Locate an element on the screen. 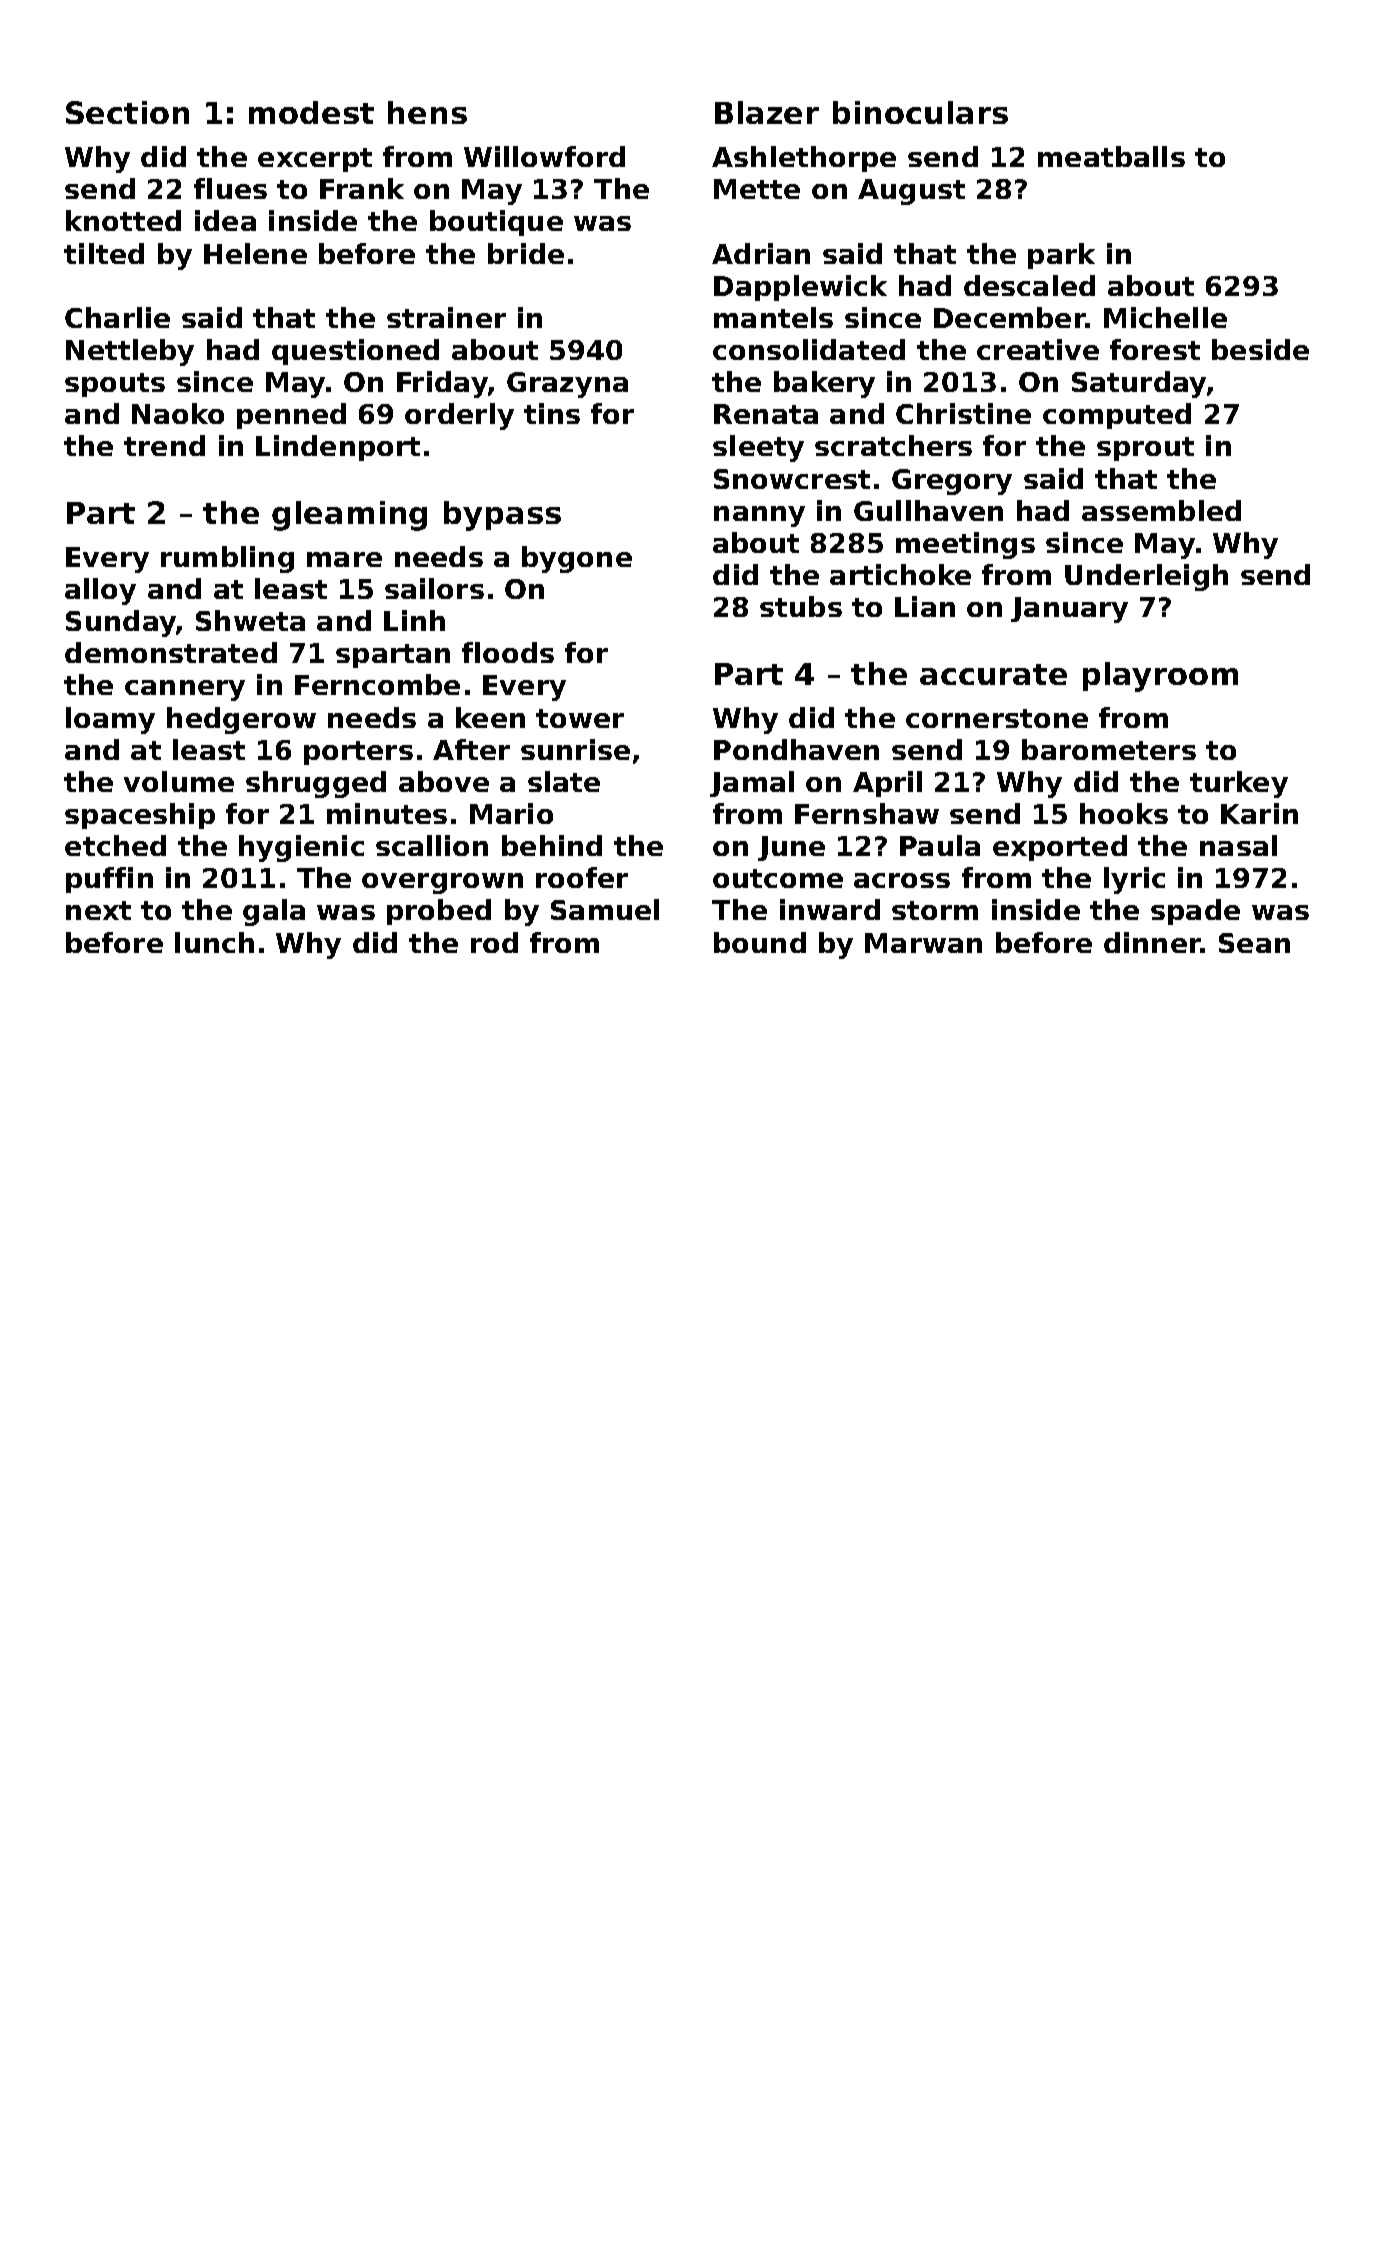 This screenshot has height=2268, width=1377. sleety is located at coordinates (758, 448).
